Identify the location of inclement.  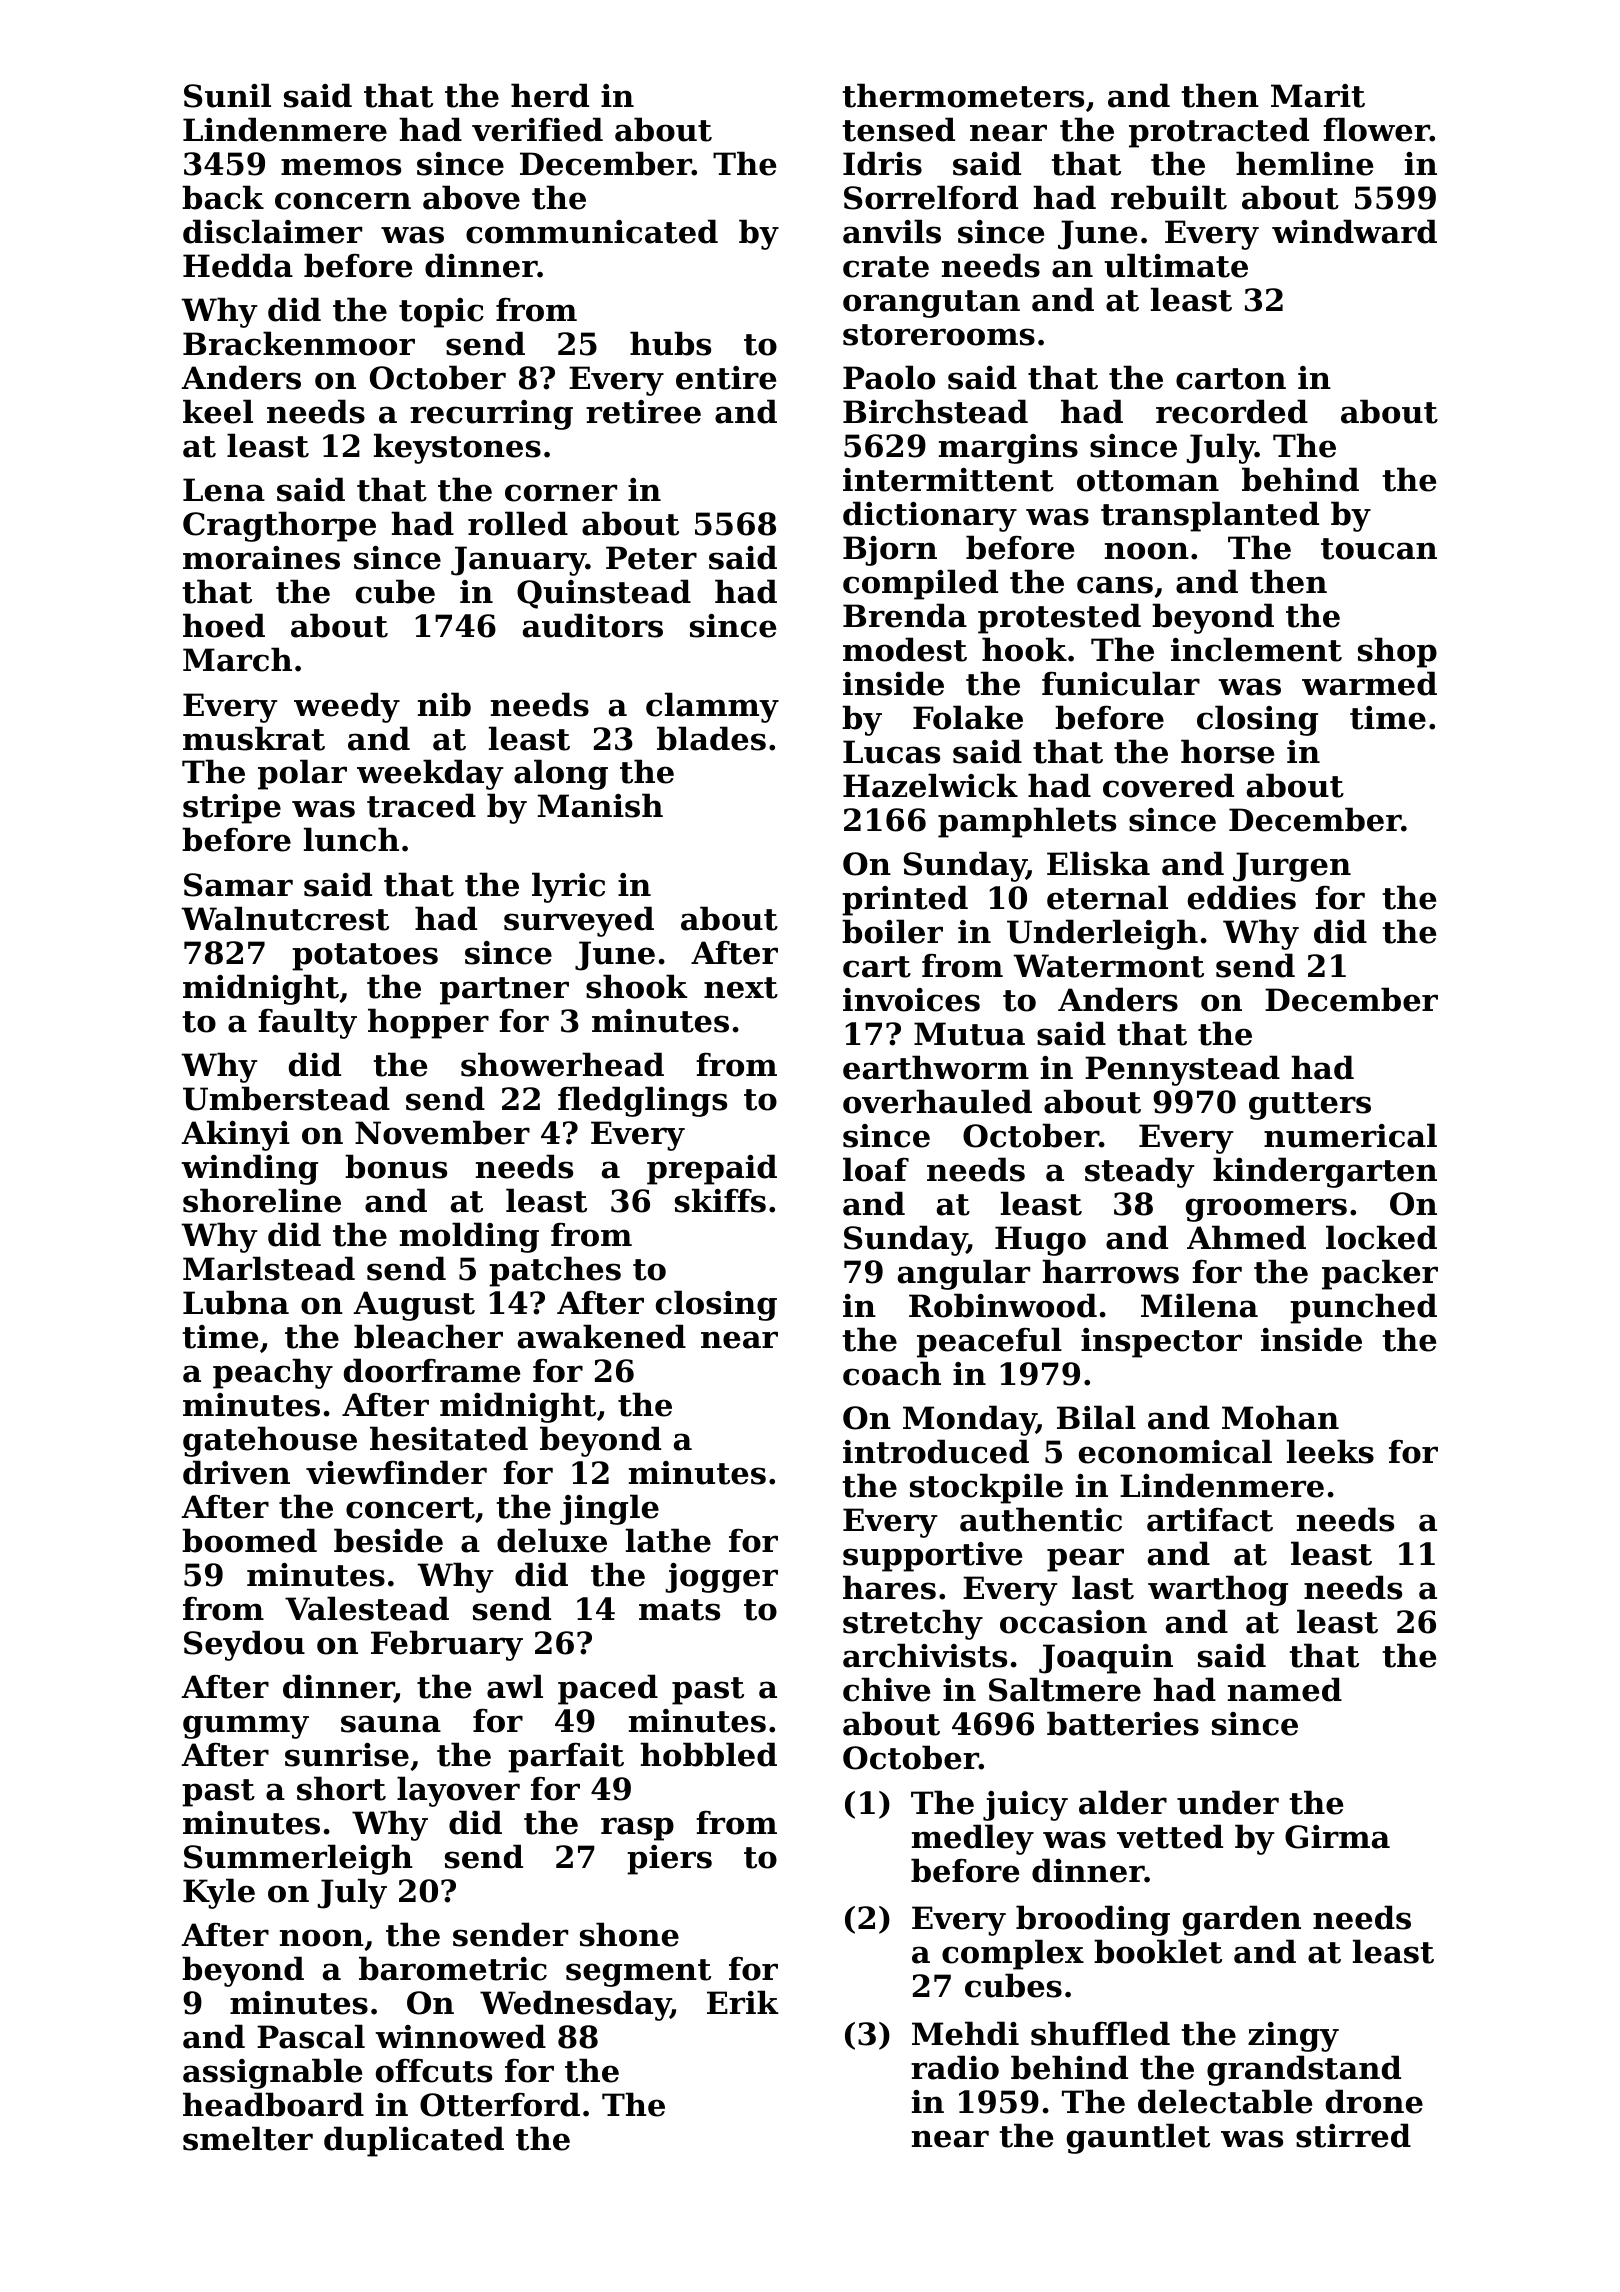
(1256, 649).
